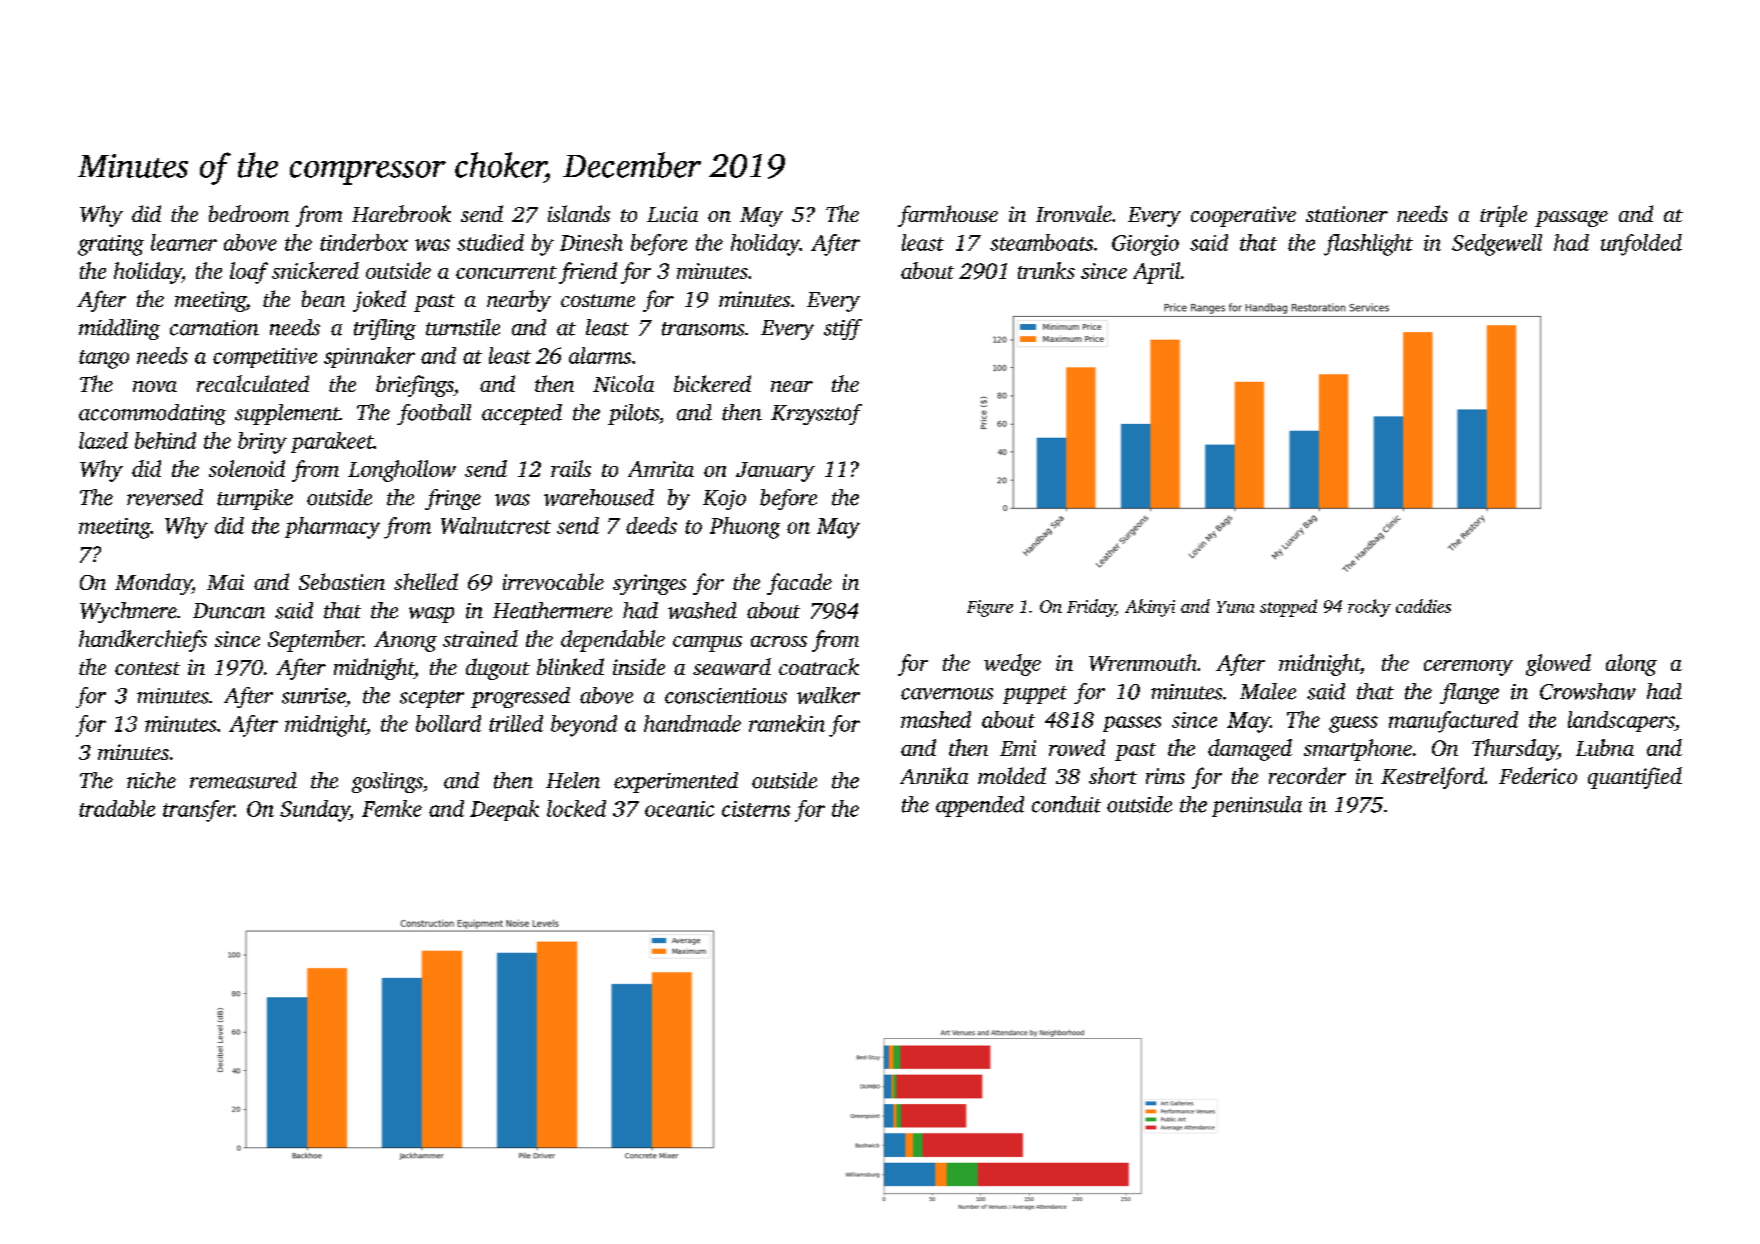 The image size is (1760, 1244). Describe the element at coordinates (1503, 216) in the screenshot. I see `triple` at that location.
